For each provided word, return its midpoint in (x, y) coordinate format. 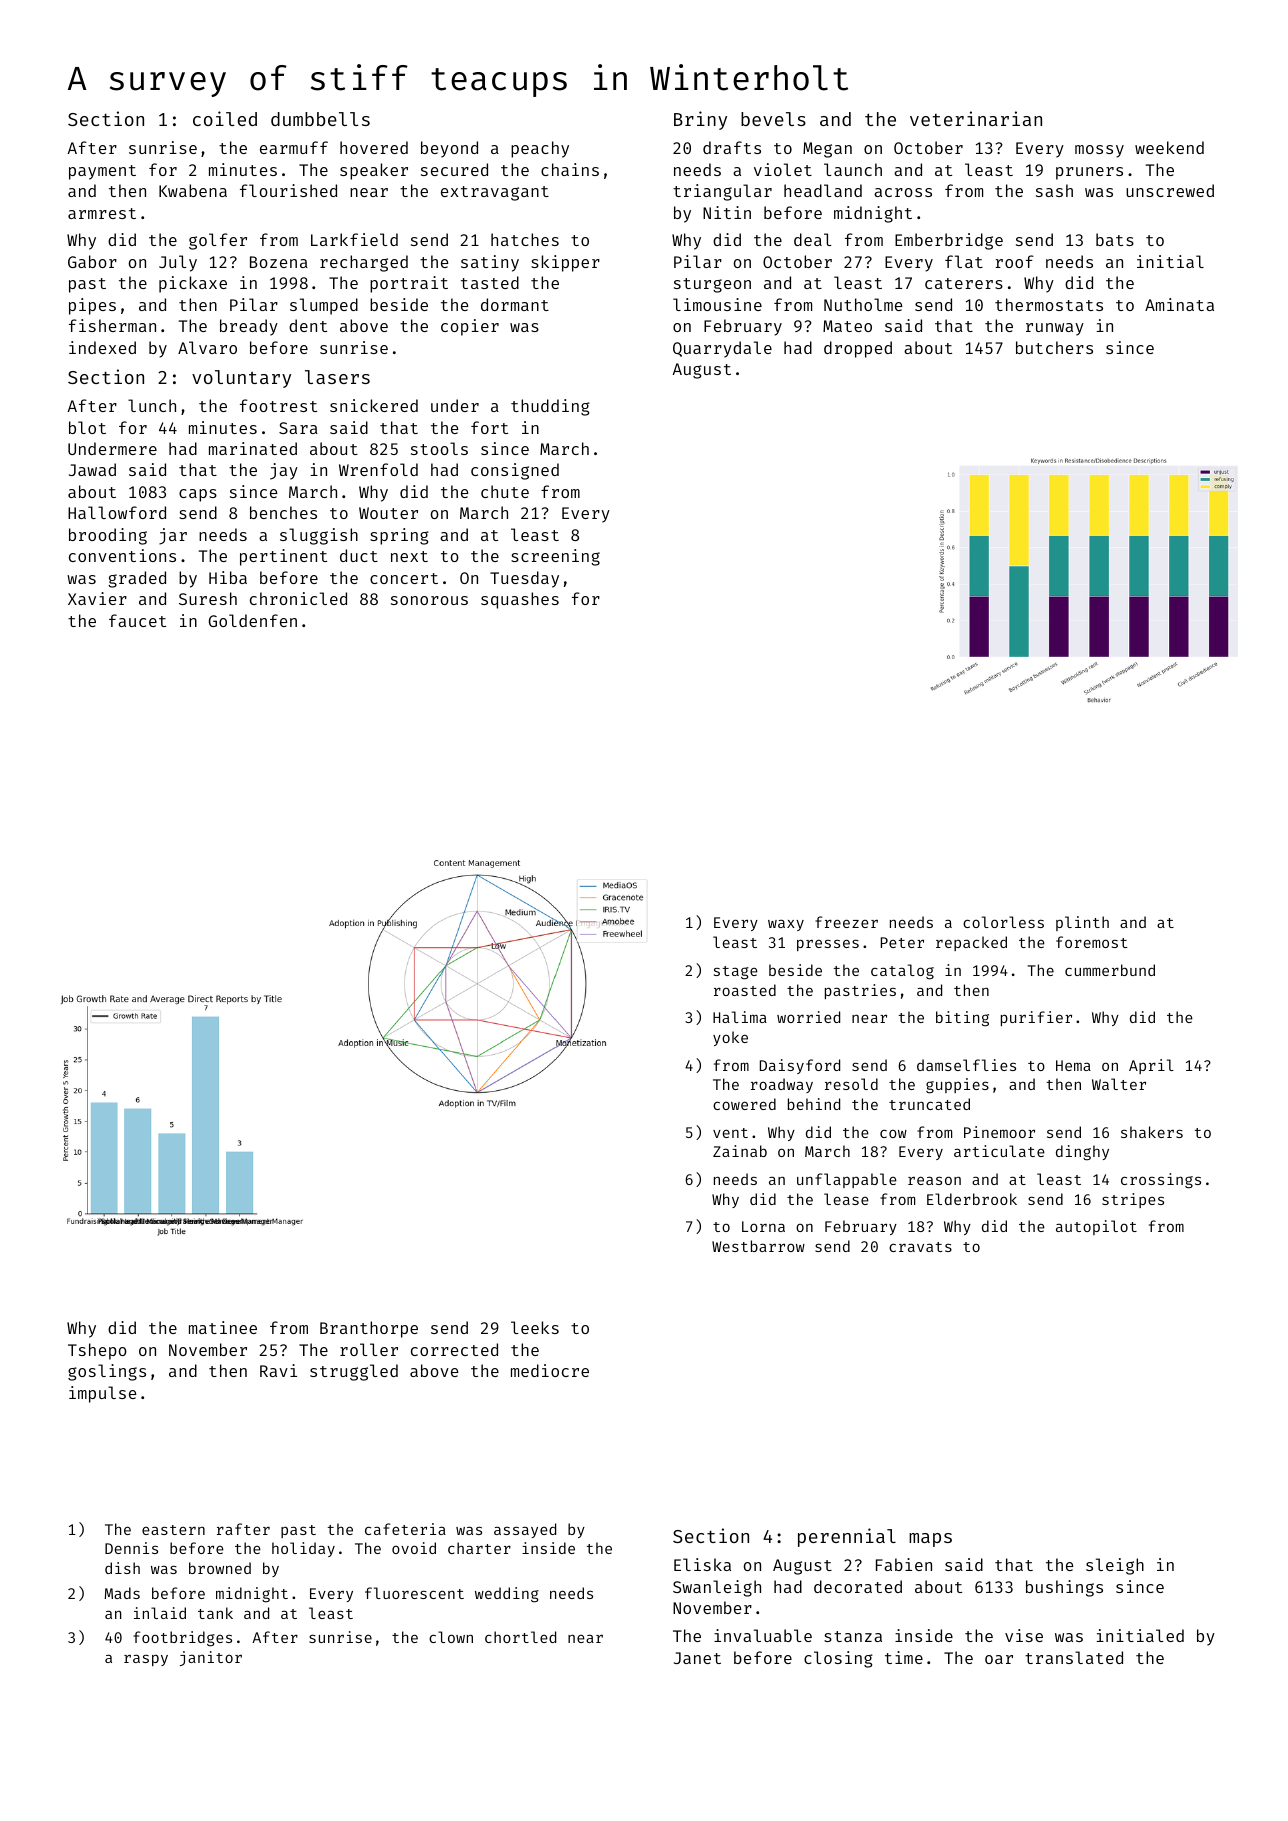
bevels (773, 119)
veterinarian (976, 118)
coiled (225, 118)
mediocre (550, 1370)
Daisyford (800, 1066)
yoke (730, 1038)
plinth (1082, 923)
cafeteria (405, 1529)
